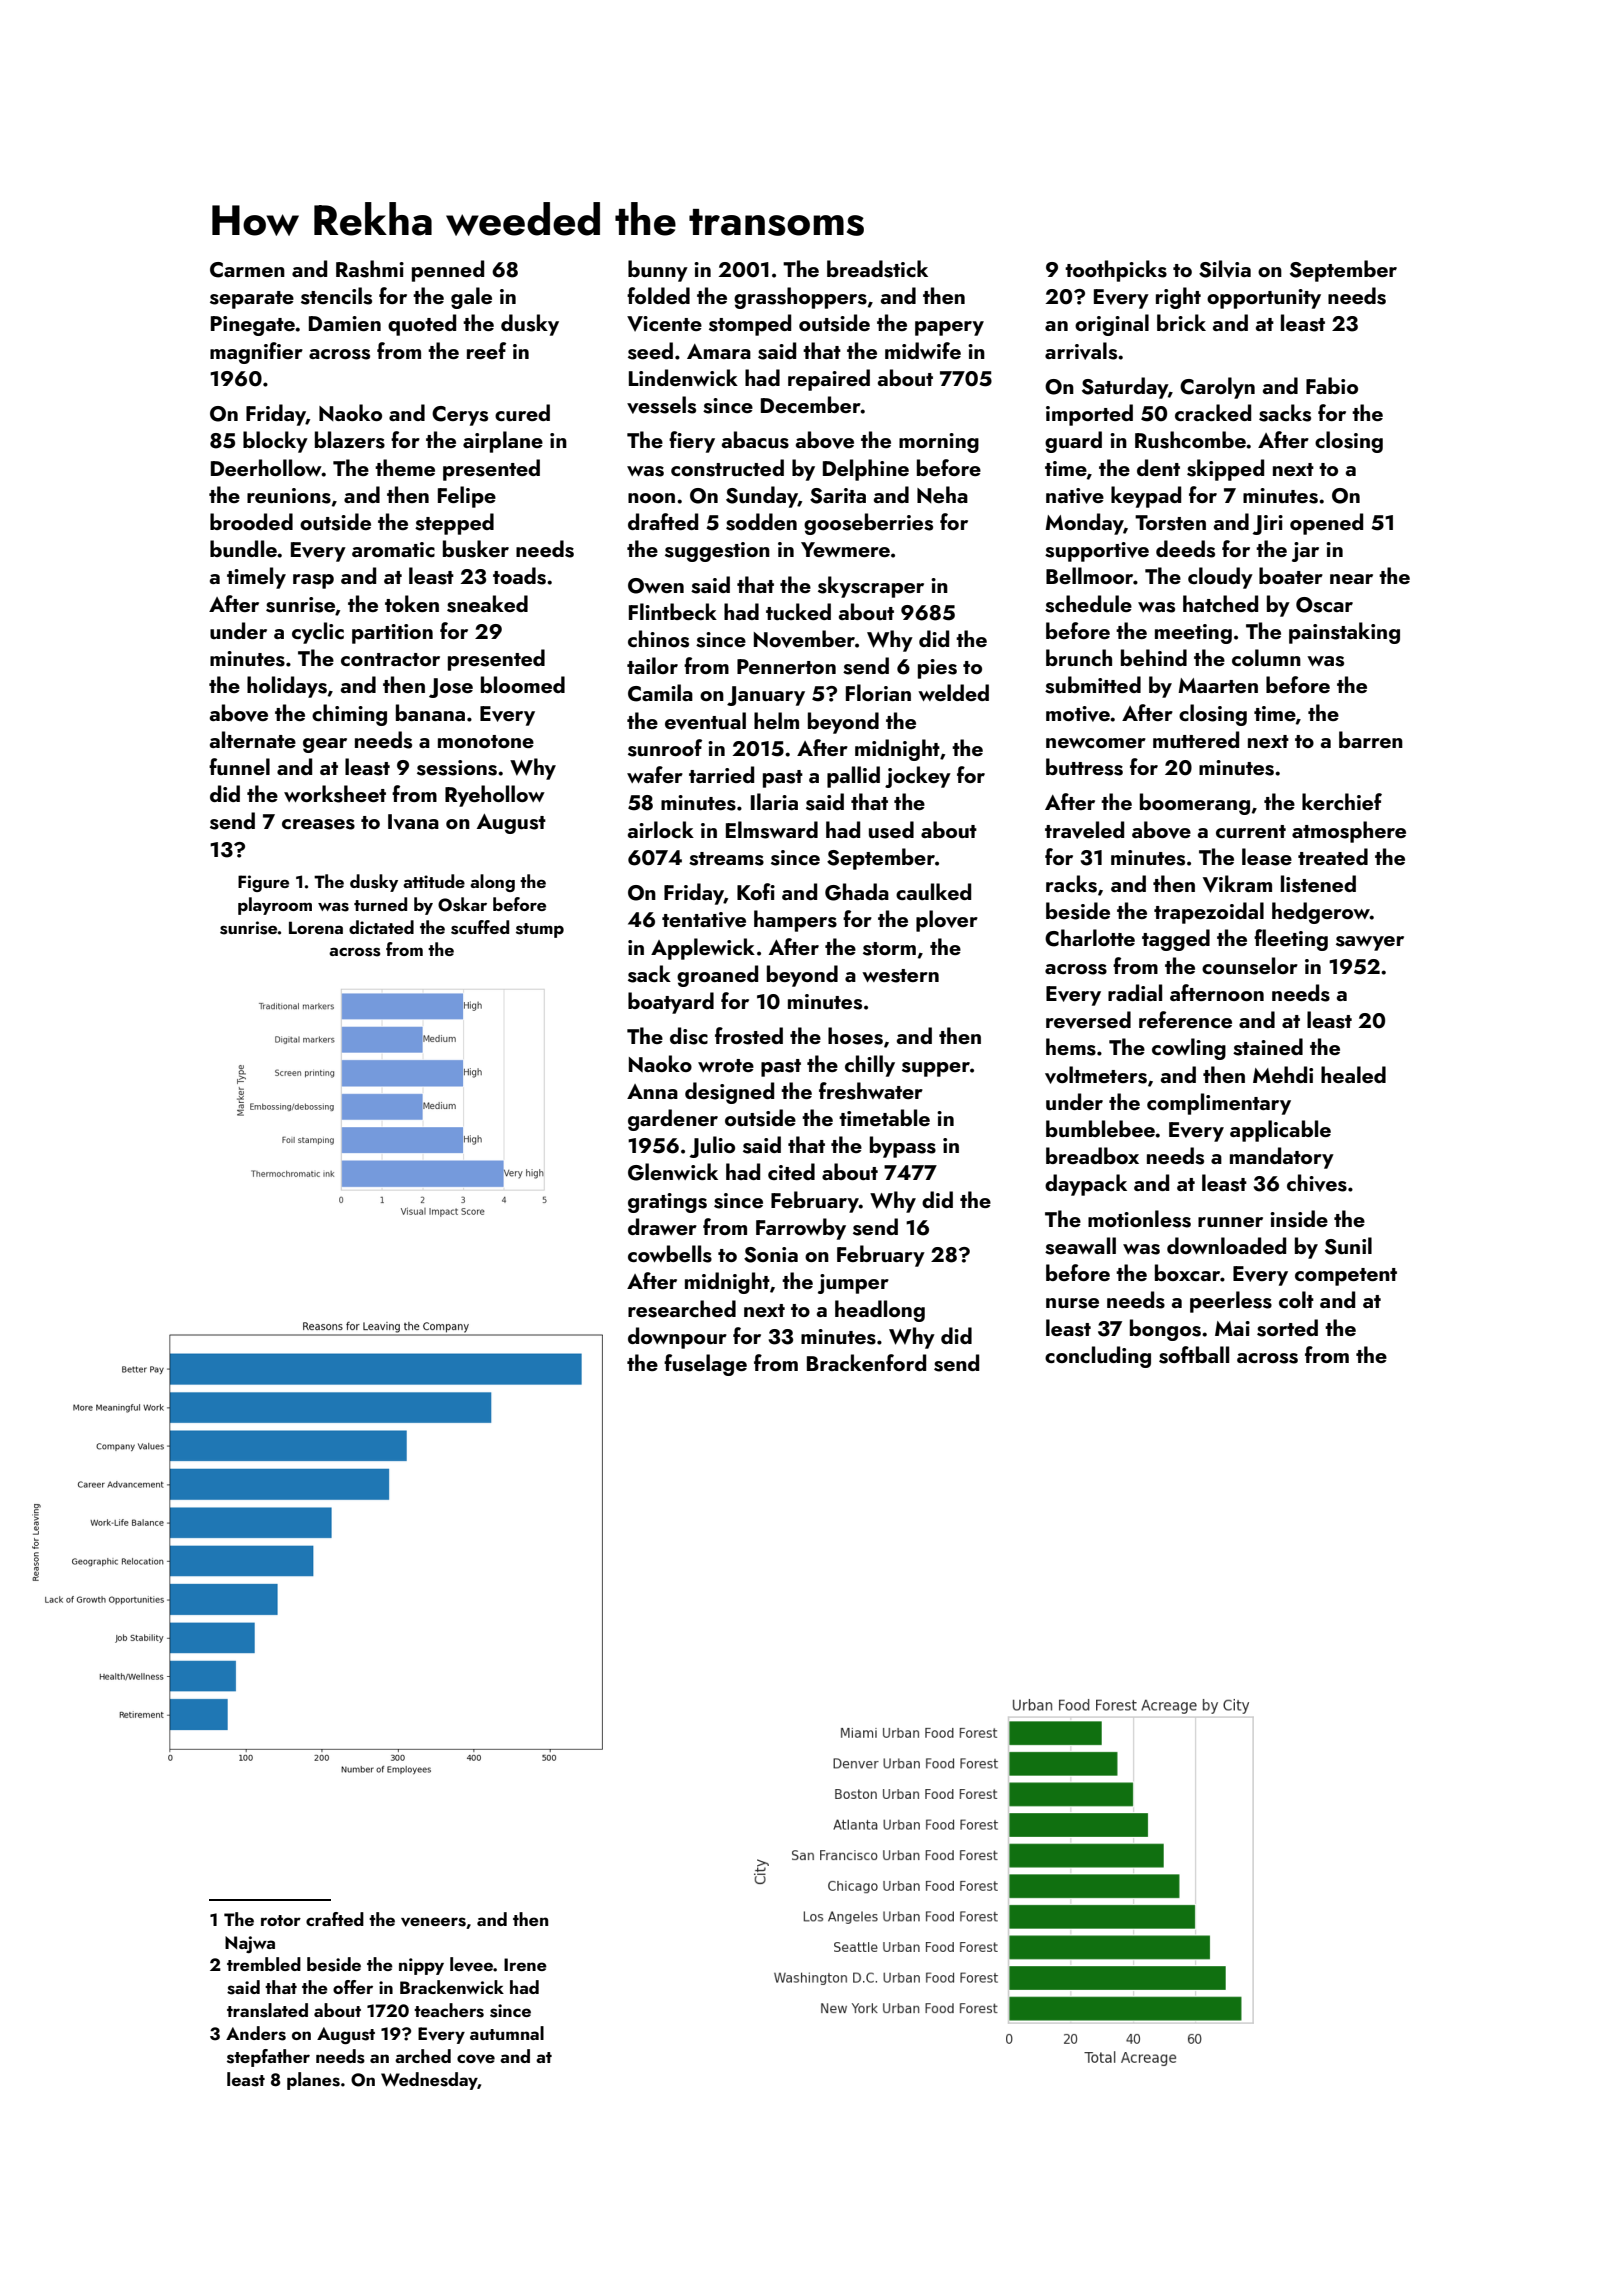 Image resolution: width=1620 pixels, height=2292 pixels. What do you see at coordinates (801, 1229) in the screenshot?
I see `Farrowby` at bounding box center [801, 1229].
